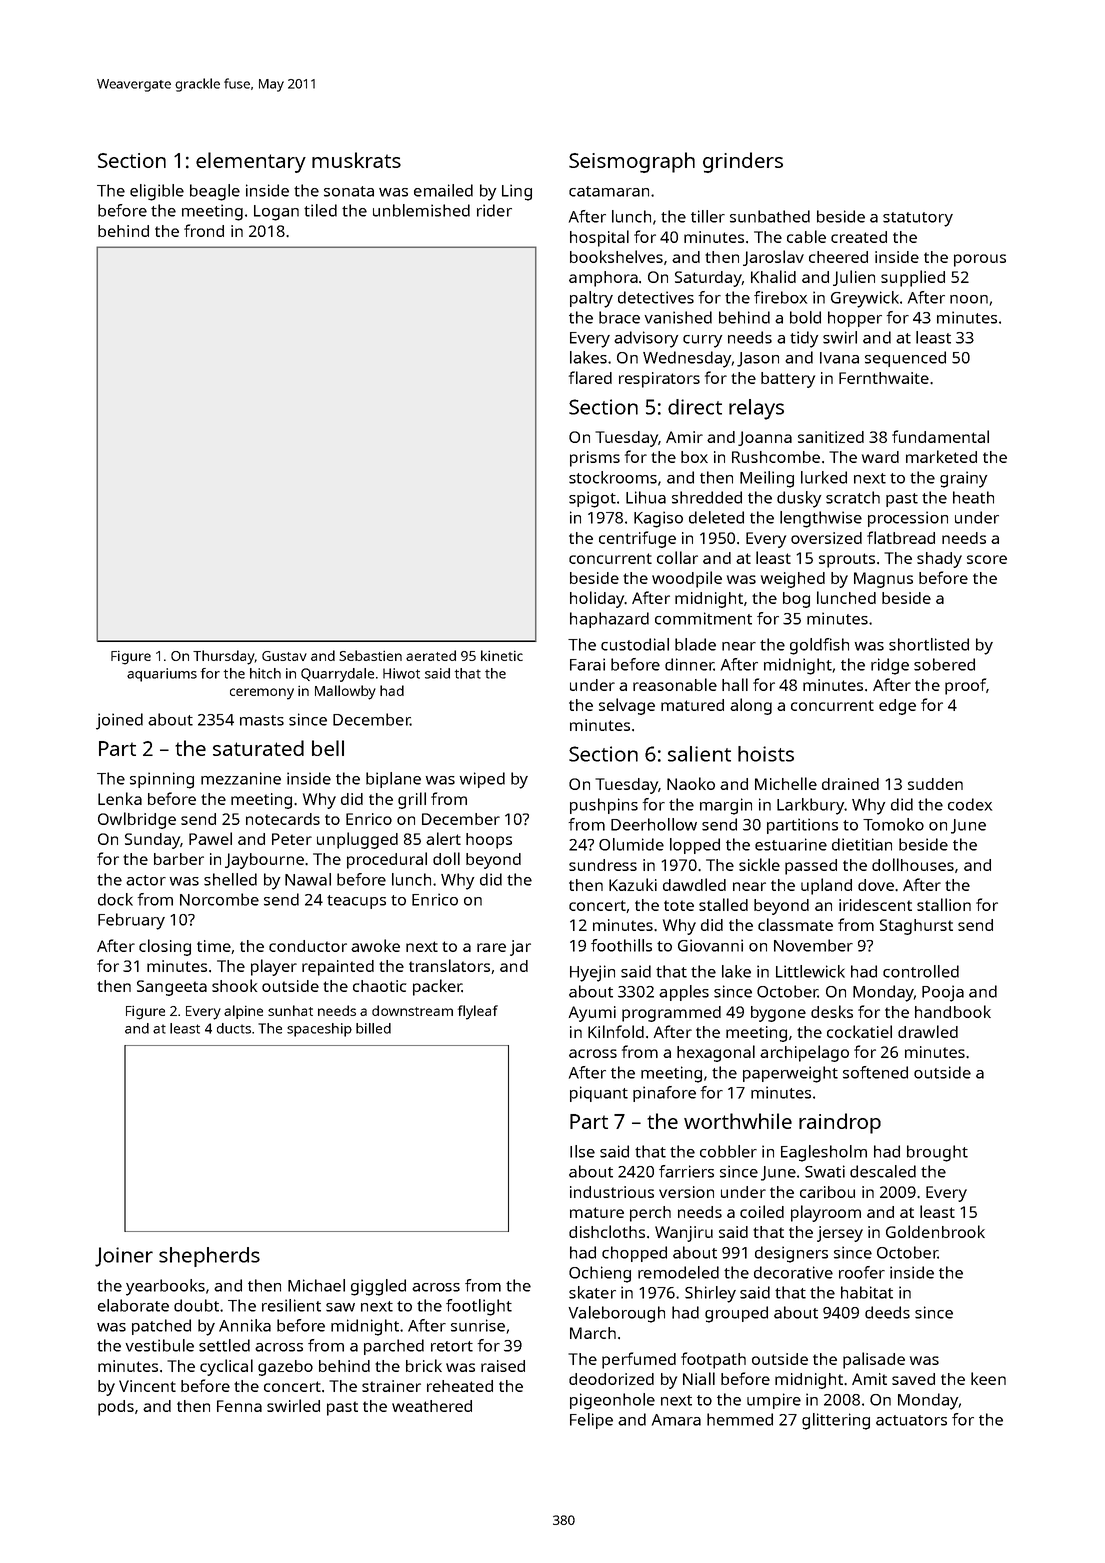  Describe the element at coordinates (204, 230) in the document. I see `frond` at that location.
